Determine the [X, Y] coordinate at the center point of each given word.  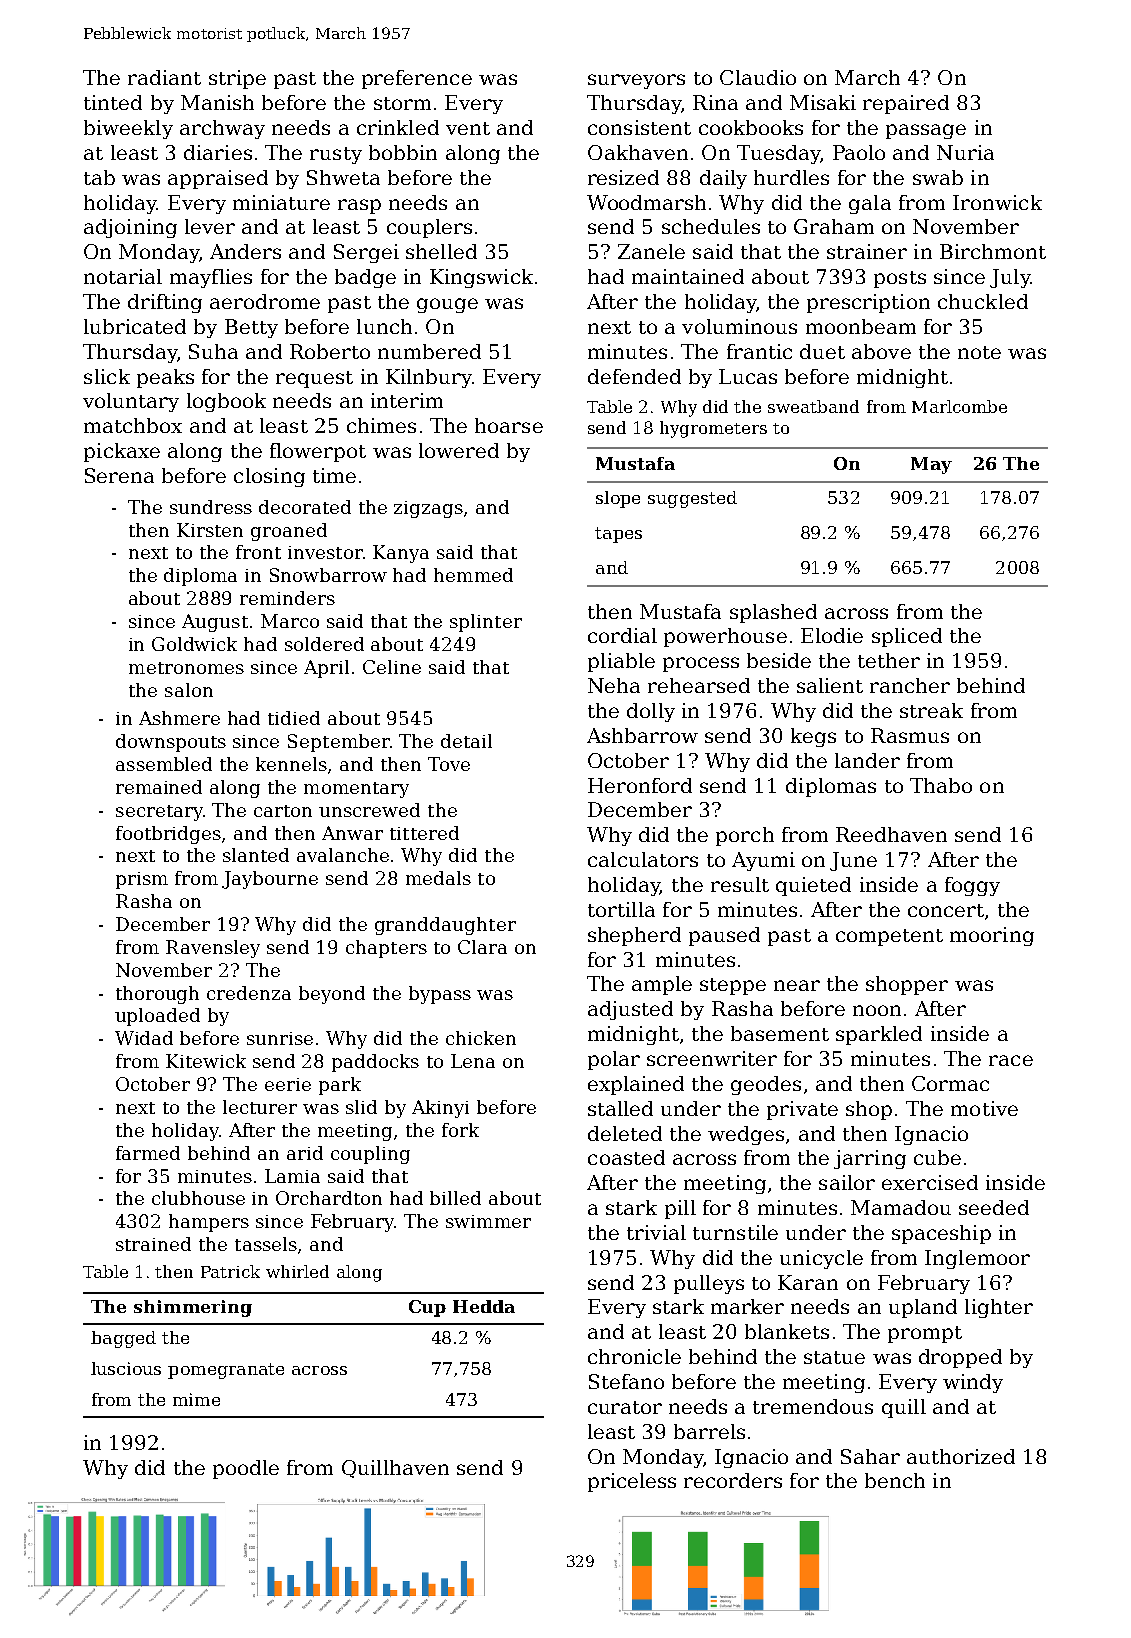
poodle [246, 1469]
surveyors [636, 81]
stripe [237, 79]
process [701, 664]
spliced [907, 637]
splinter [486, 623]
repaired [906, 104]
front [258, 552]
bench [895, 1480]
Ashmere [179, 718]
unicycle [821, 1259]
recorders [733, 1480]
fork [460, 1130]
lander [867, 760]
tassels [266, 1244]
